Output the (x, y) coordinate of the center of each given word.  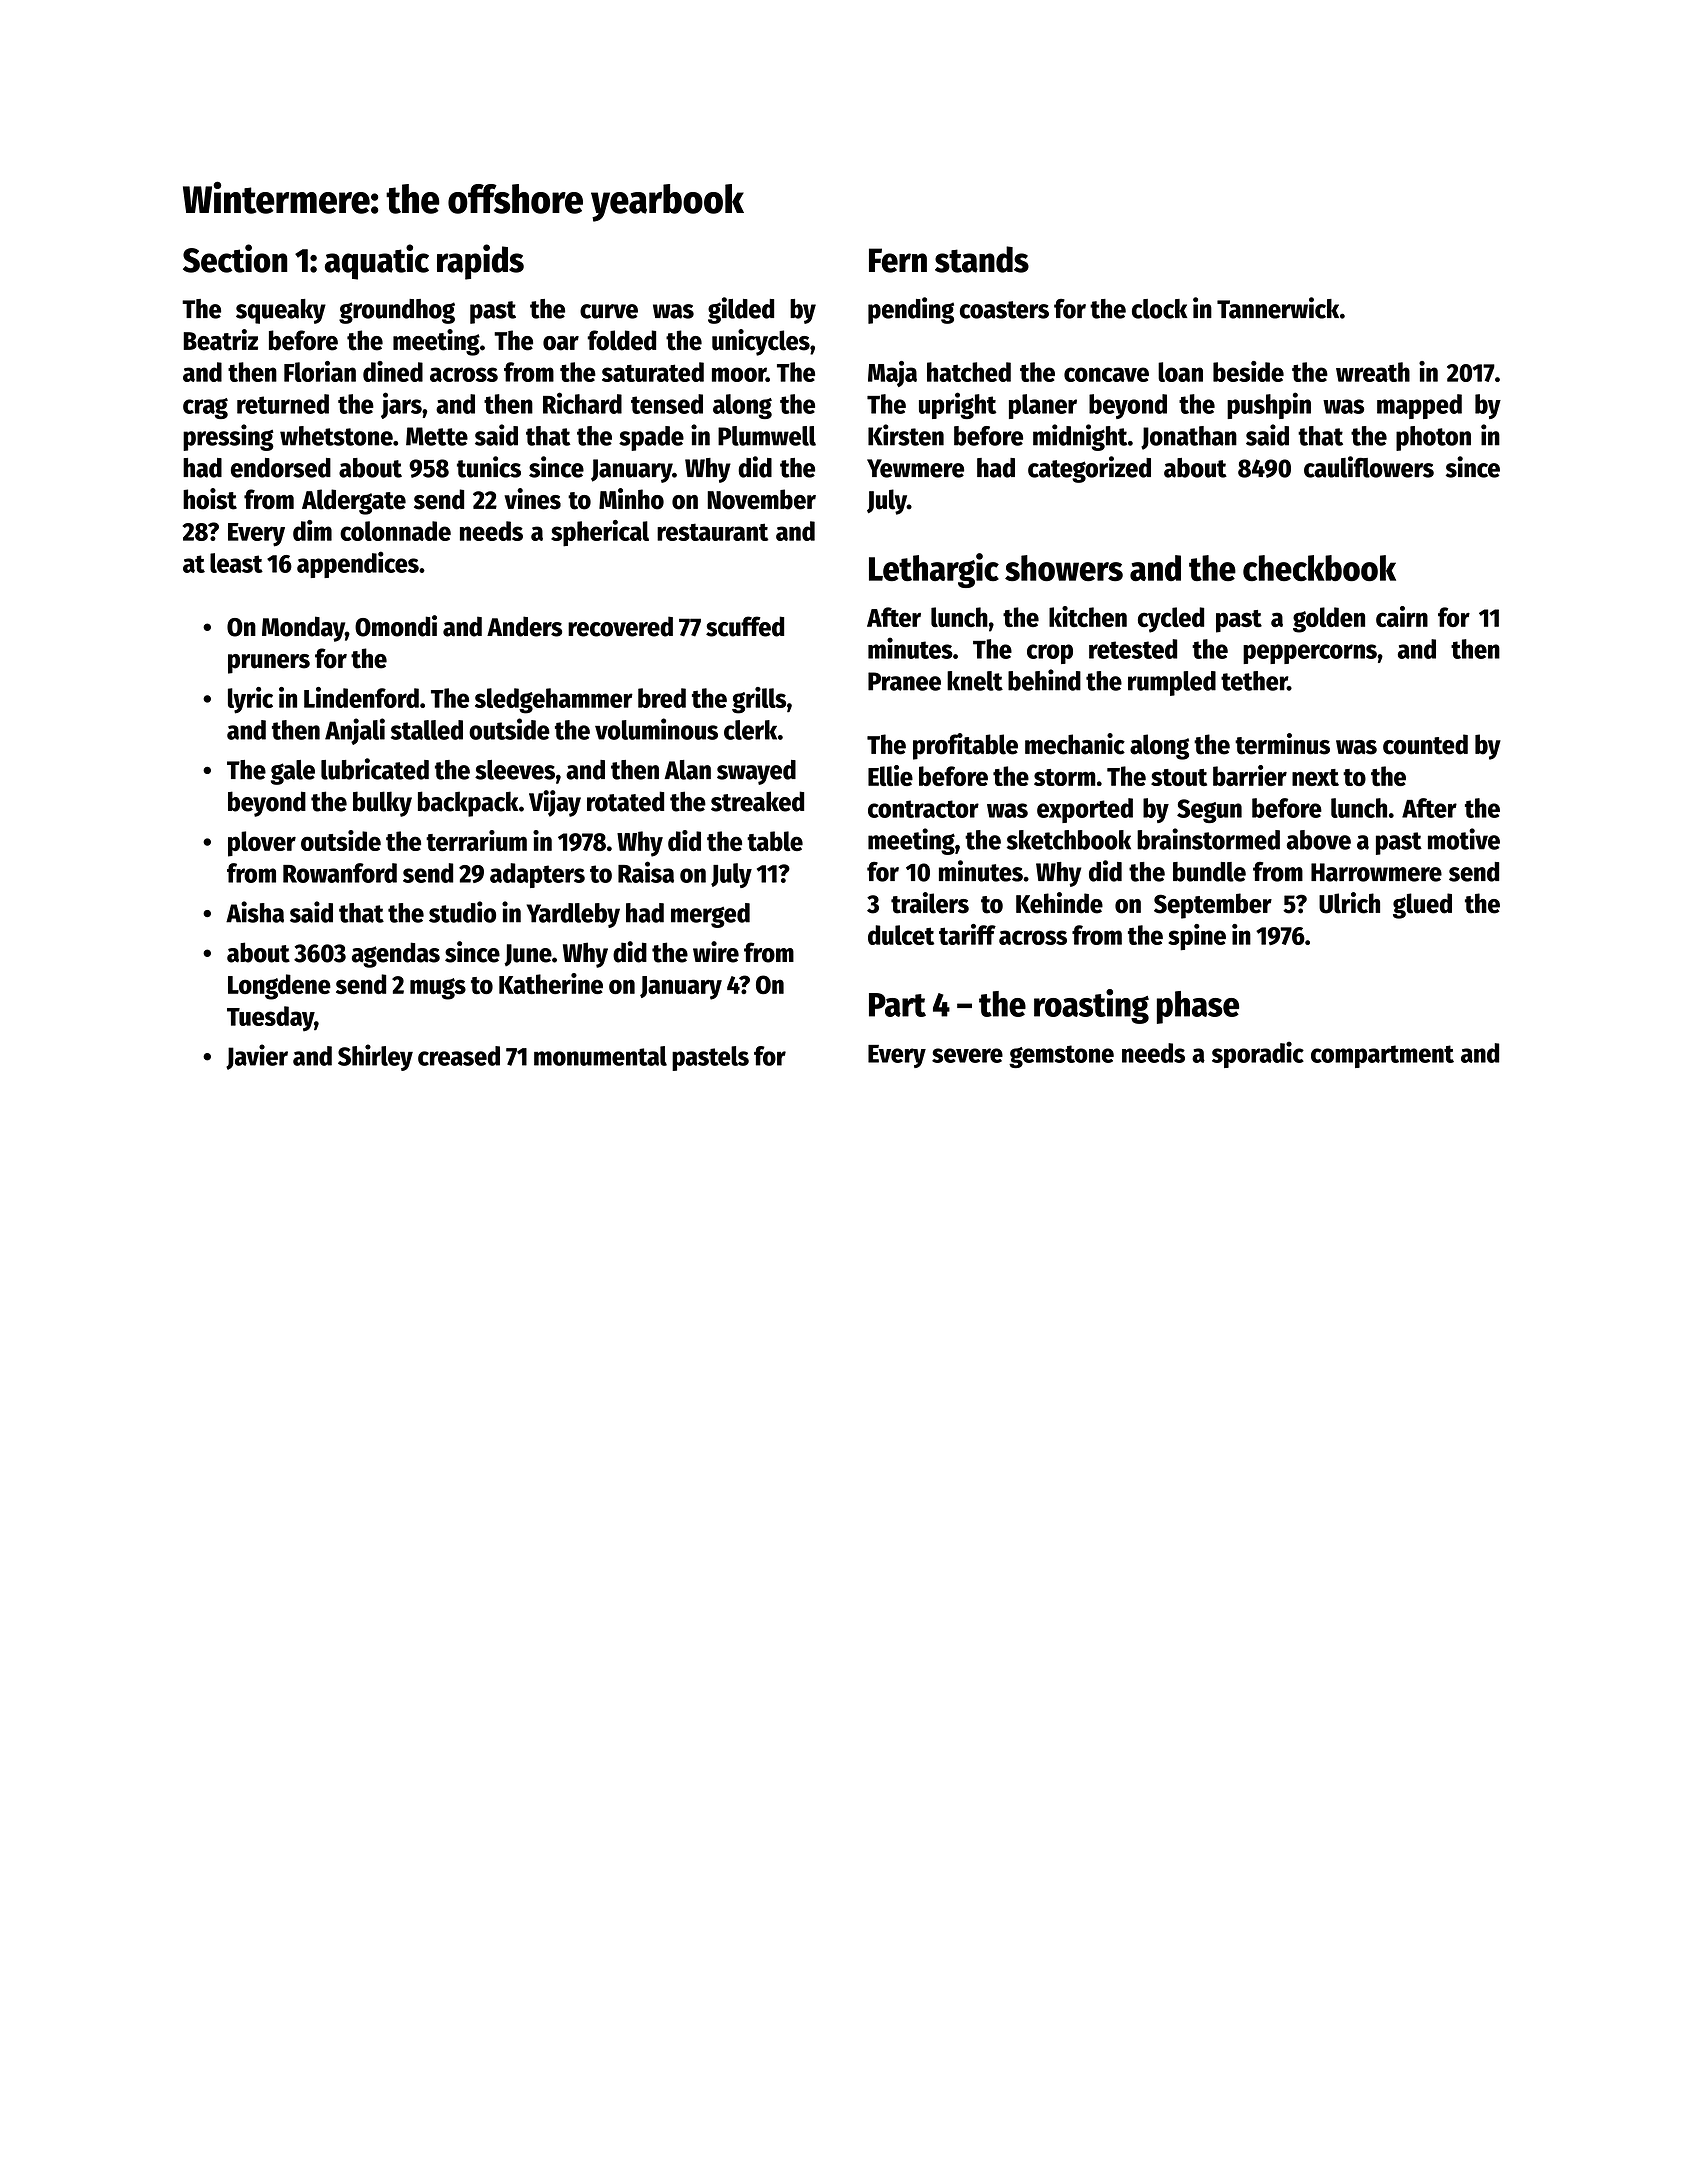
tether (1254, 681)
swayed (756, 772)
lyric (250, 700)
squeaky (281, 311)
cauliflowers (1369, 467)
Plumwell (767, 436)
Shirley (375, 1057)
